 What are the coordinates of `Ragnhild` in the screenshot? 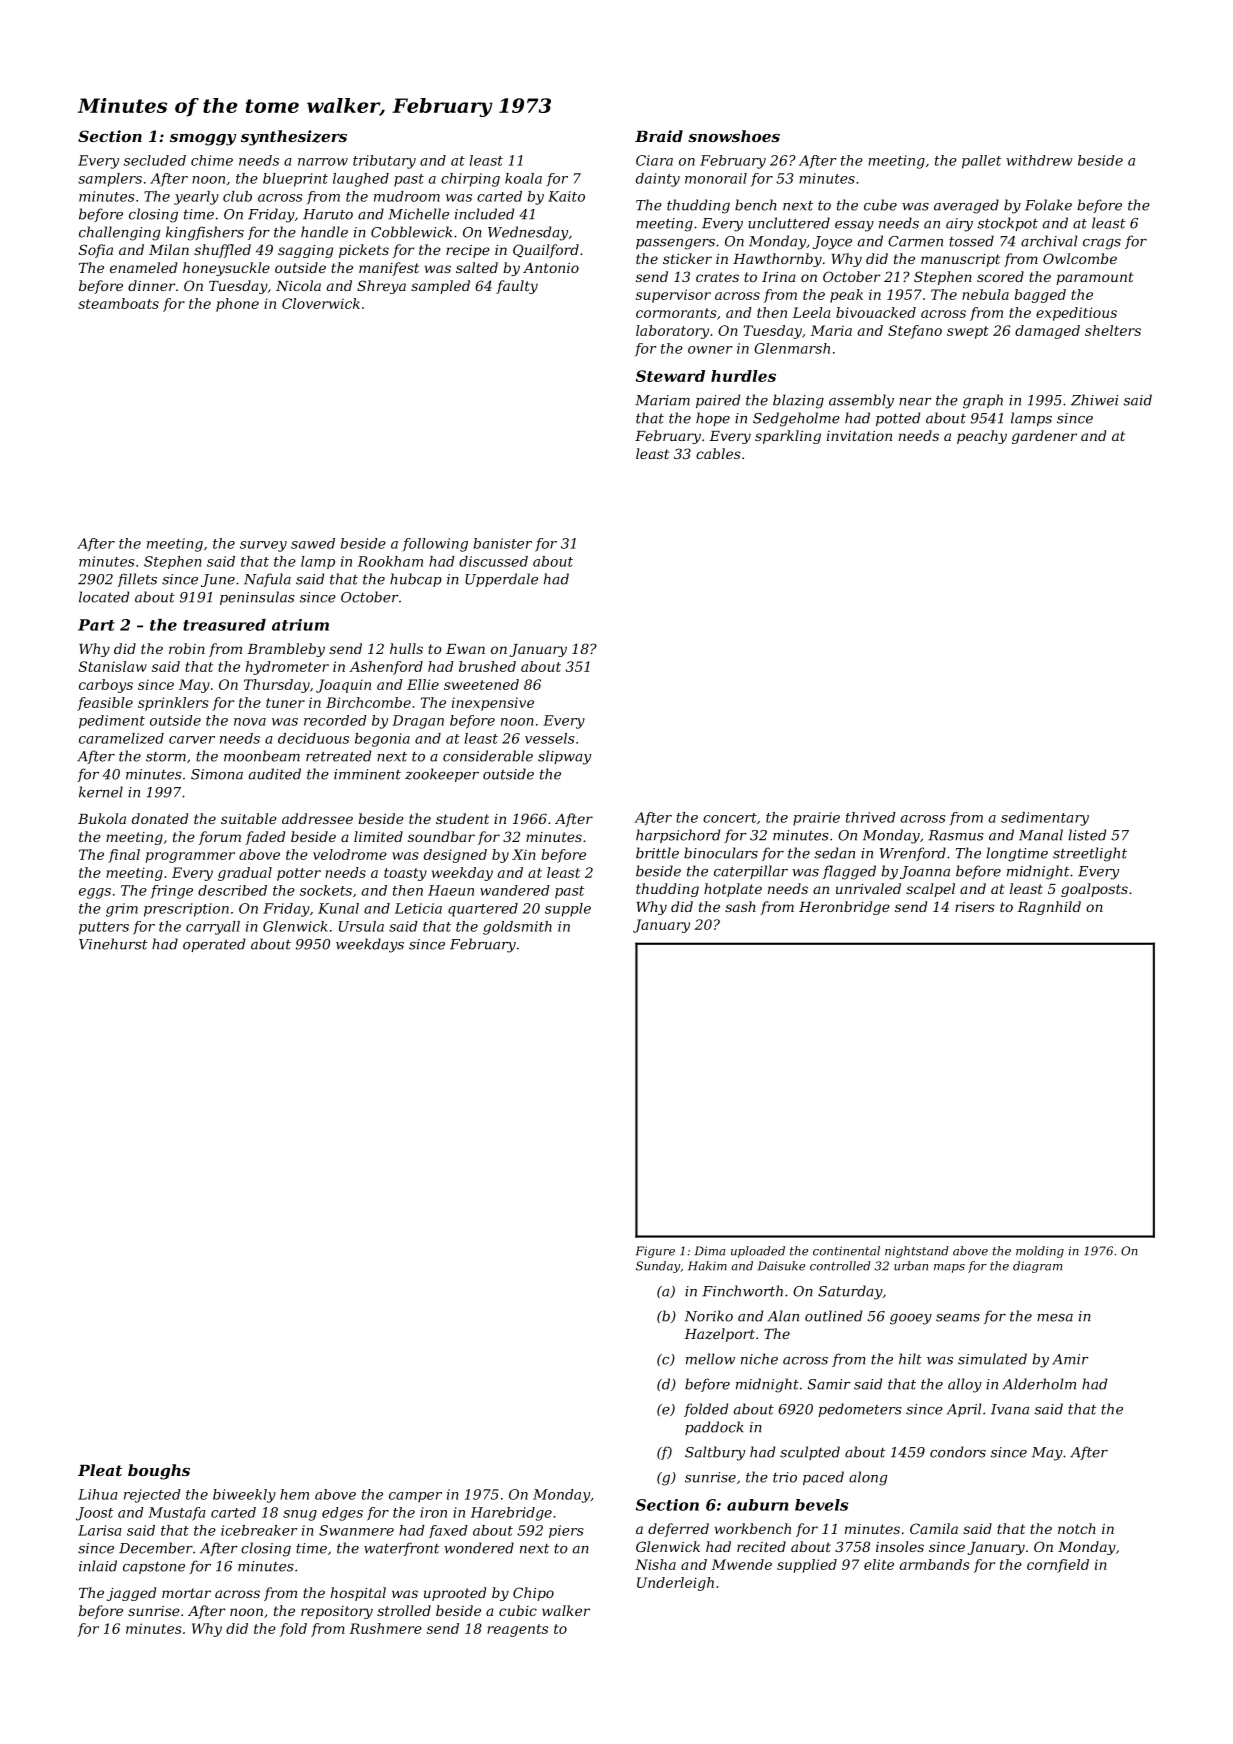 It's located at (1049, 908).
